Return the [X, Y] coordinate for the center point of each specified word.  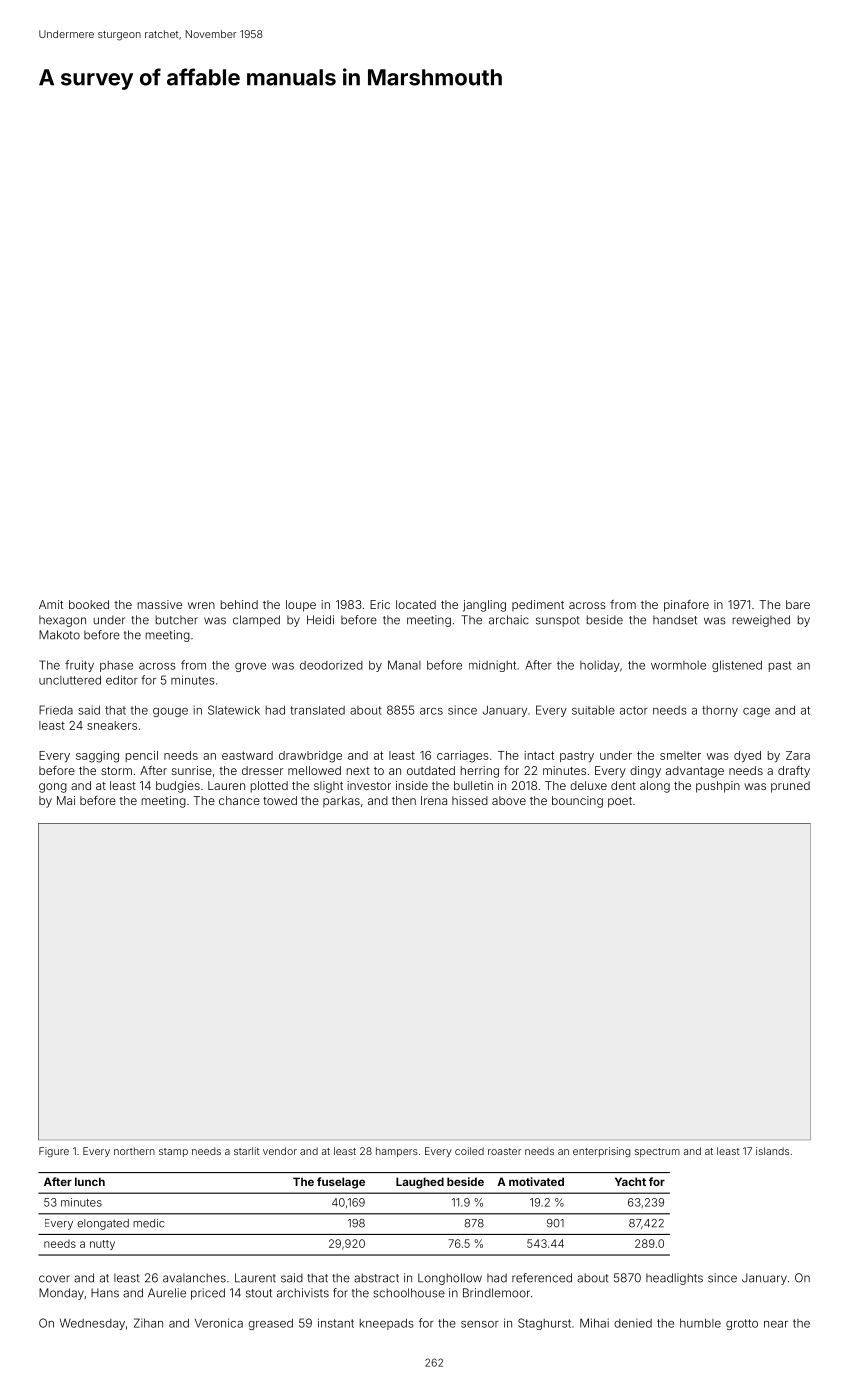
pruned [790, 787]
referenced [542, 1278]
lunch [90, 1181]
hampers [397, 1152]
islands [772, 1151]
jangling [484, 606]
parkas [341, 801]
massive [160, 604]
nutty [102, 1245]
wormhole [678, 665]
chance [239, 800]
